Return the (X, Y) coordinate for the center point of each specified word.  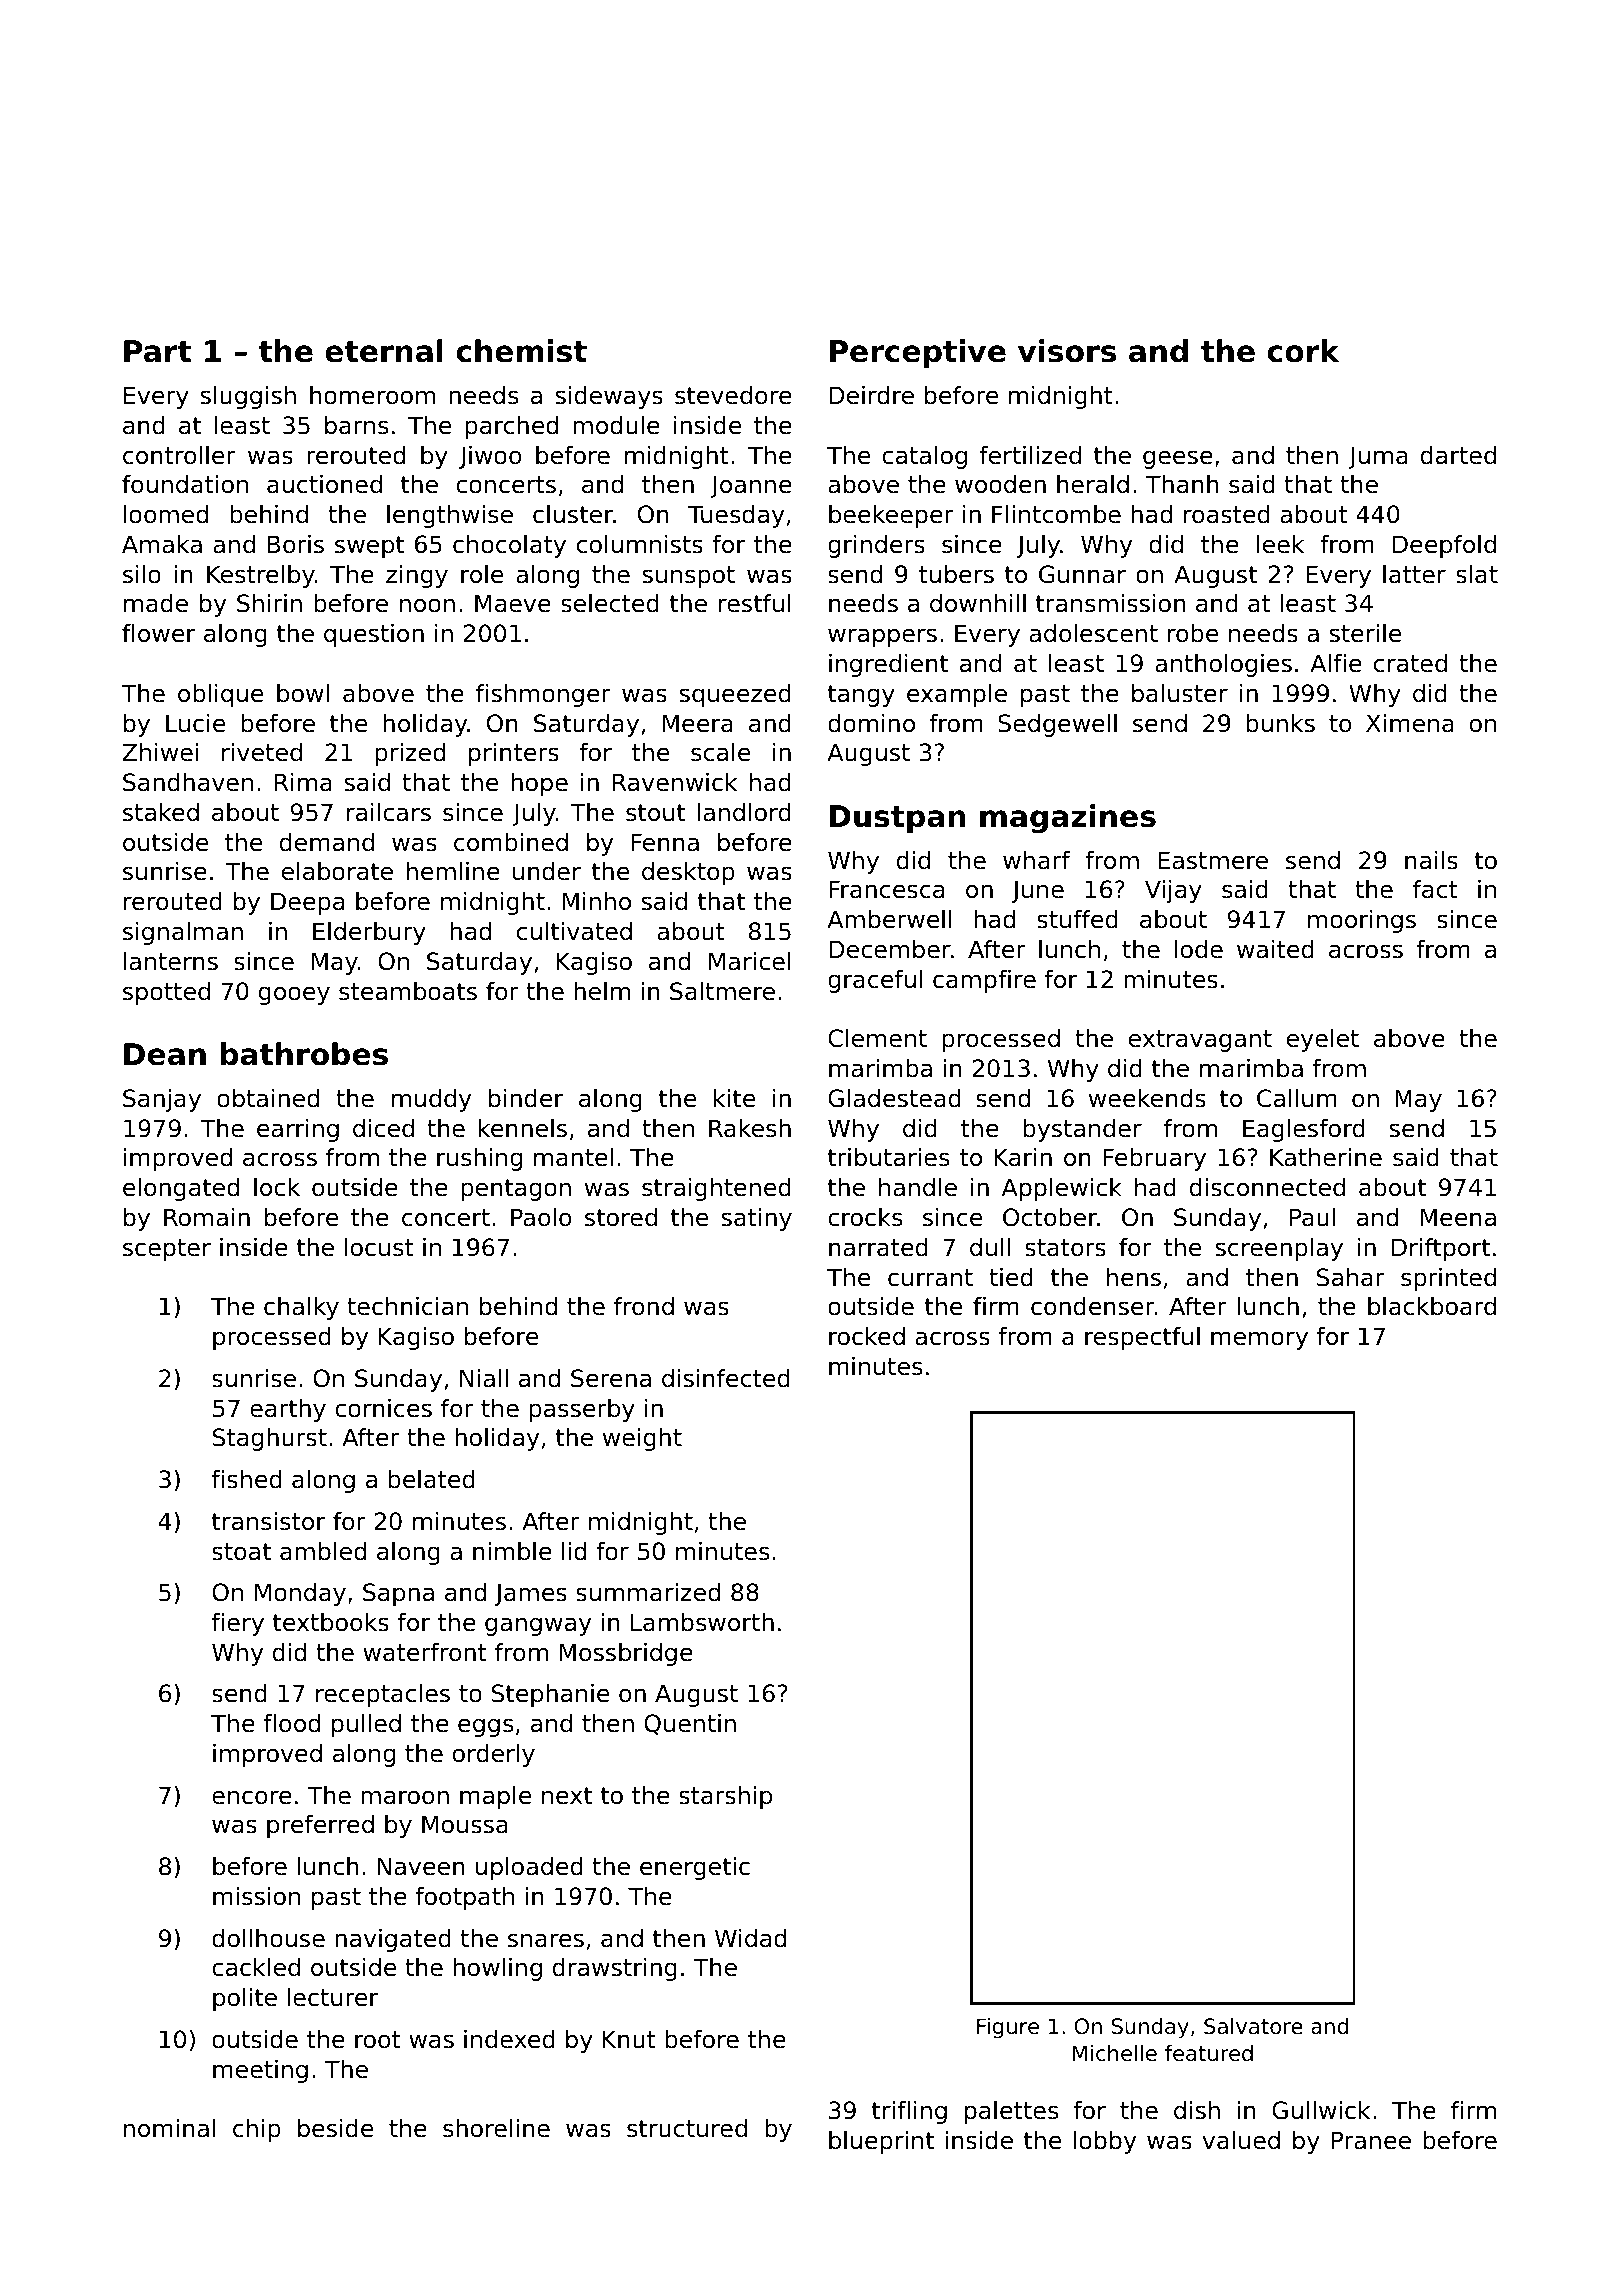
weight (642, 1439)
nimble (512, 1551)
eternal (384, 351)
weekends (1147, 1098)
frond (644, 1306)
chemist (522, 351)
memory (1259, 1340)
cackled (256, 1967)
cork (1303, 351)
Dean (165, 1054)
